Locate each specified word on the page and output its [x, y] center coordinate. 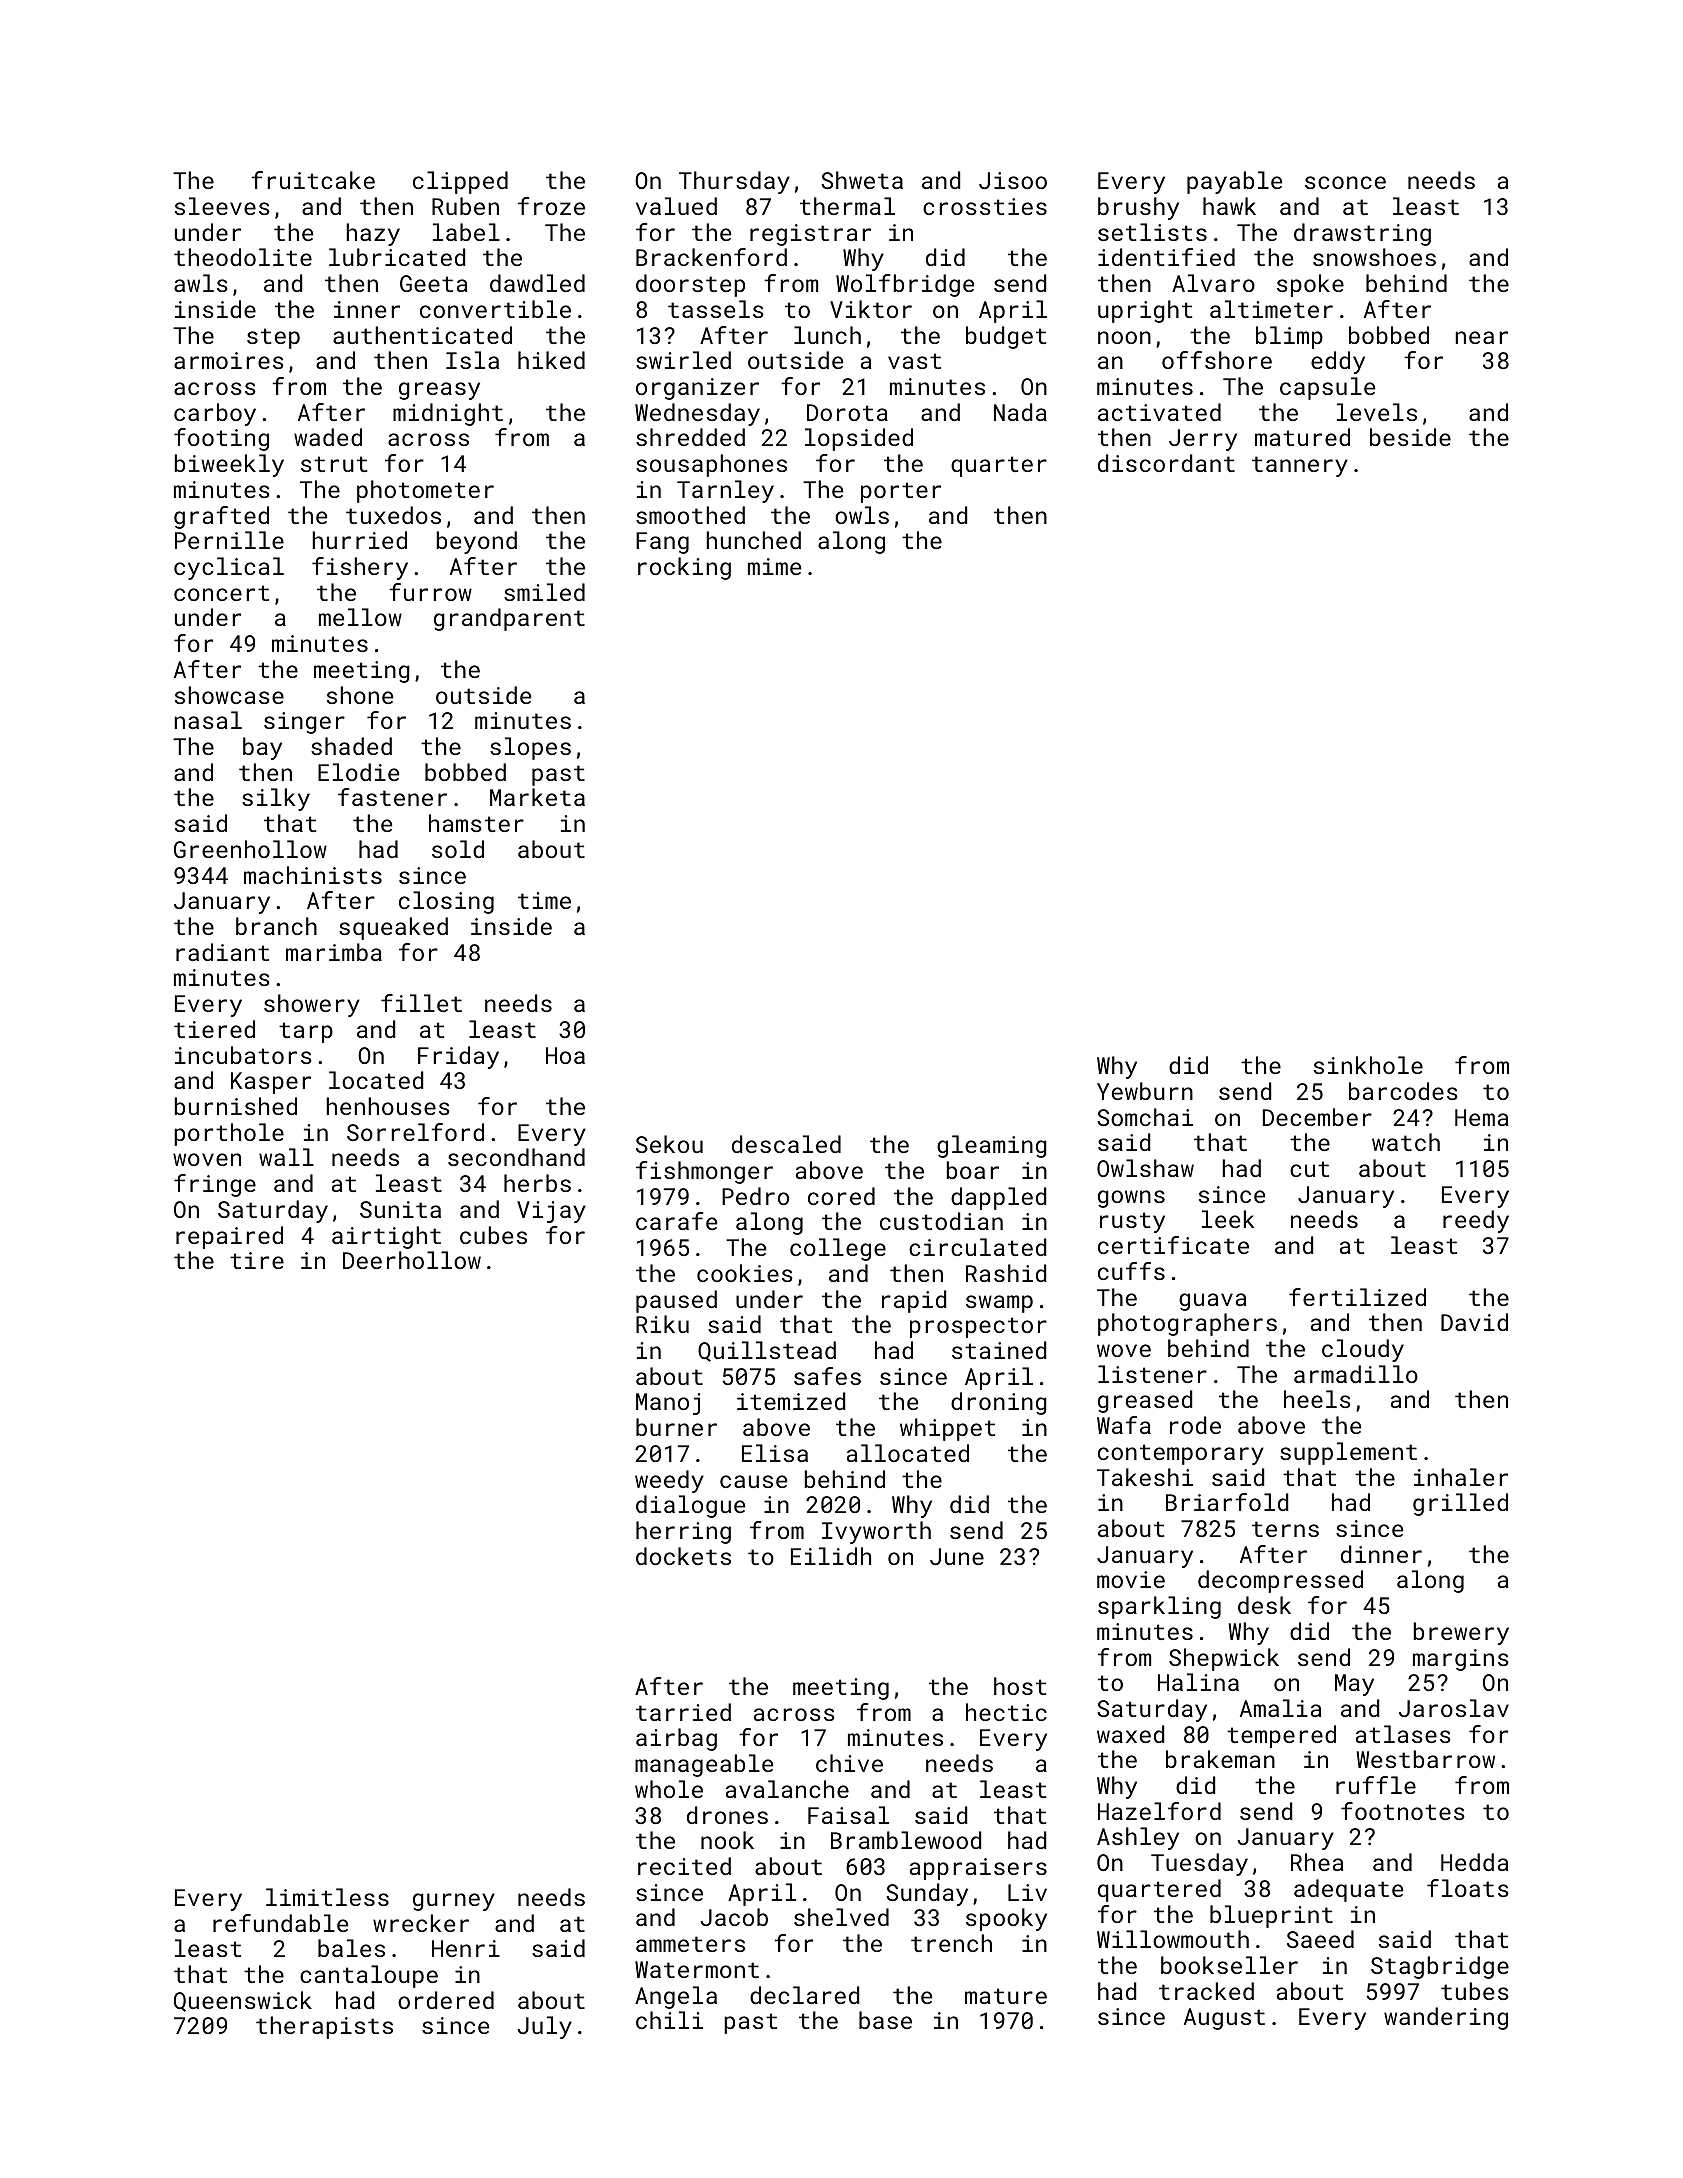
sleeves [222, 206]
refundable [280, 1923]
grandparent [509, 619]
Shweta [862, 180]
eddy [1338, 362]
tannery [1300, 466]
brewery [1461, 1633]
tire [257, 1260]
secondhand [516, 1157]
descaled [786, 1144]
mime [774, 566]
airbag [676, 1739]
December [1317, 1117]
